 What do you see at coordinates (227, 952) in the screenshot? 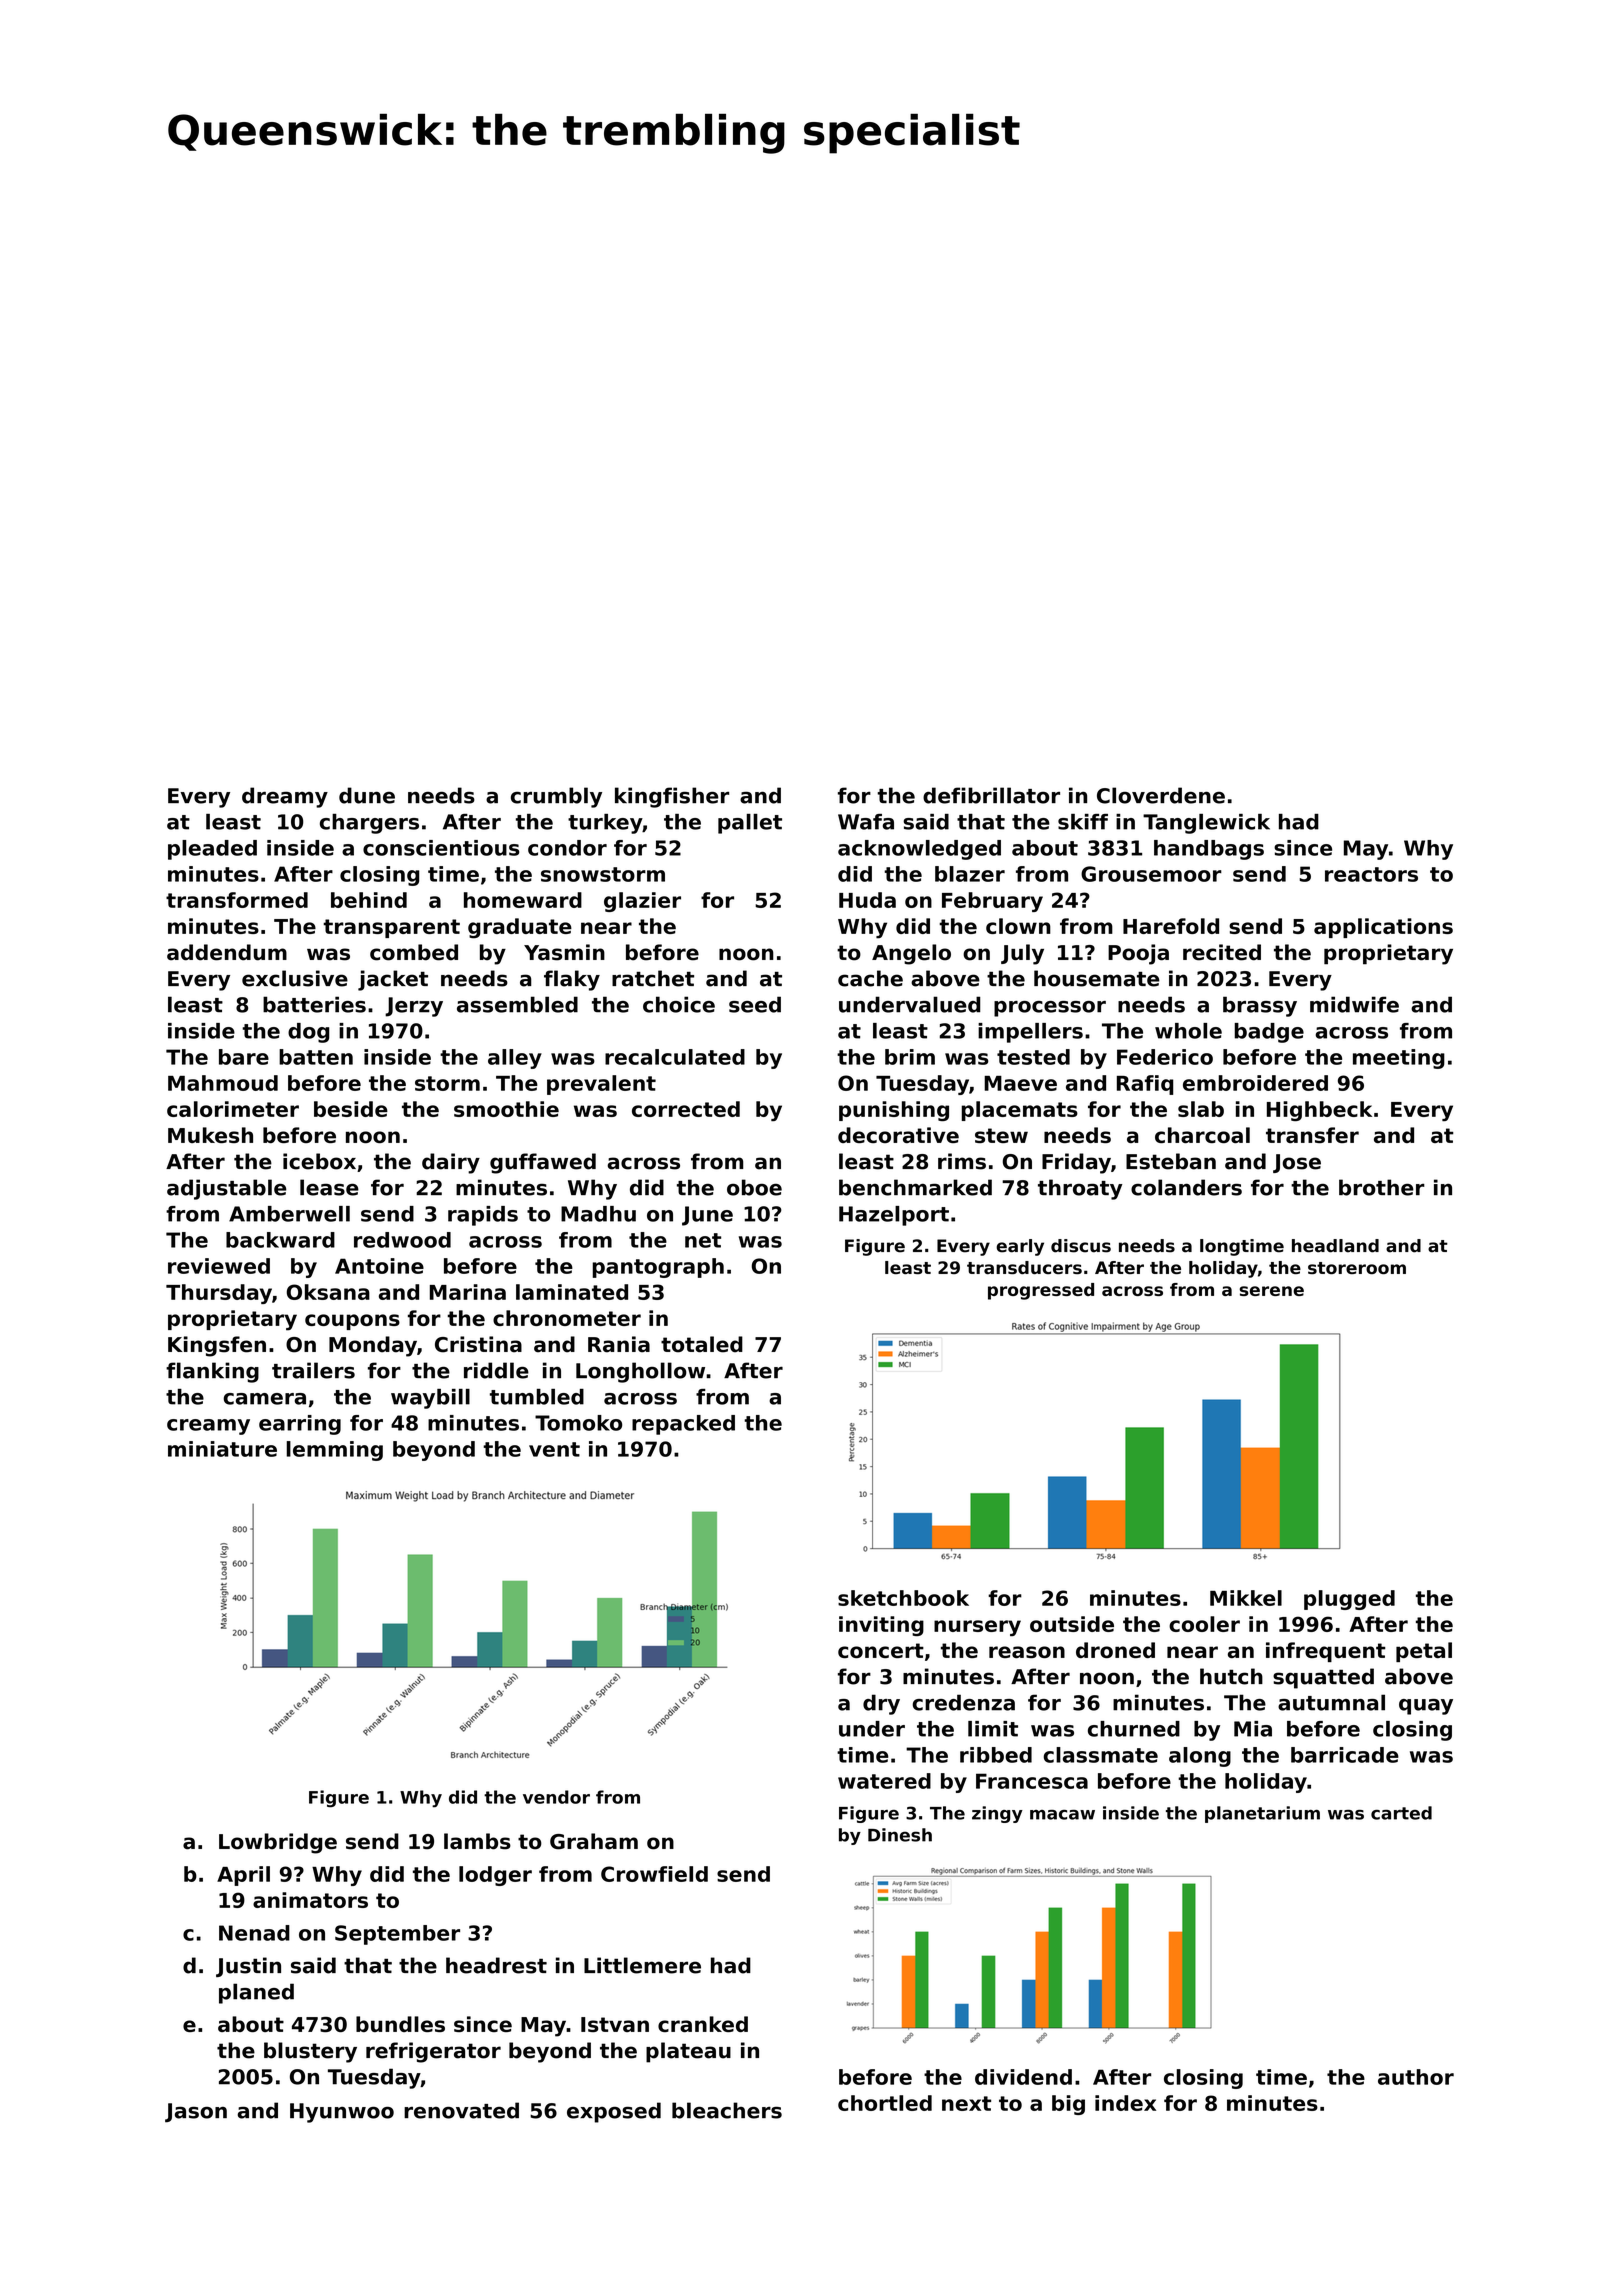
I see `addendum` at bounding box center [227, 952].
